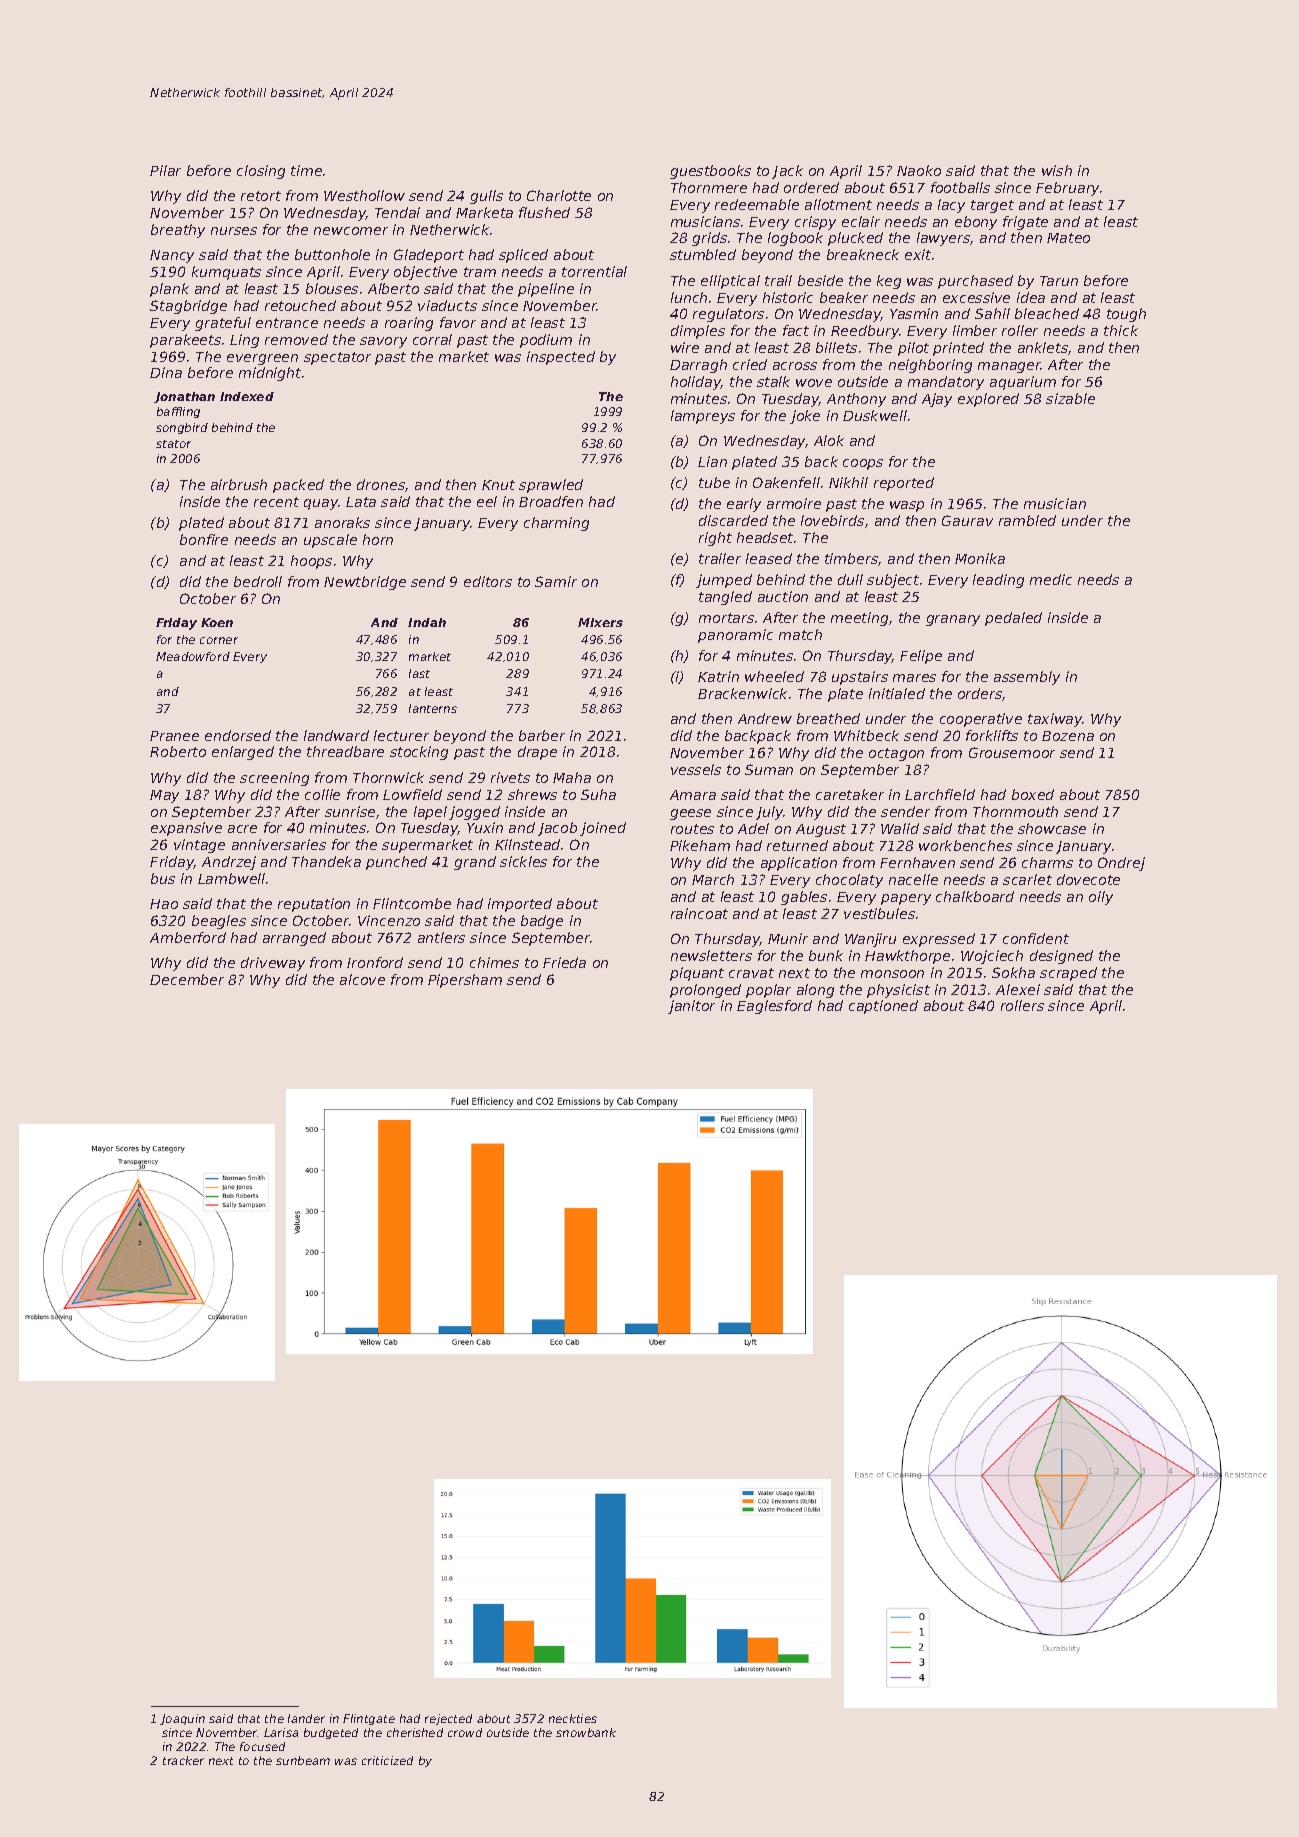 The height and width of the screenshot is (1837, 1299). Describe the element at coordinates (486, 197) in the screenshot. I see `gulls` at that location.
